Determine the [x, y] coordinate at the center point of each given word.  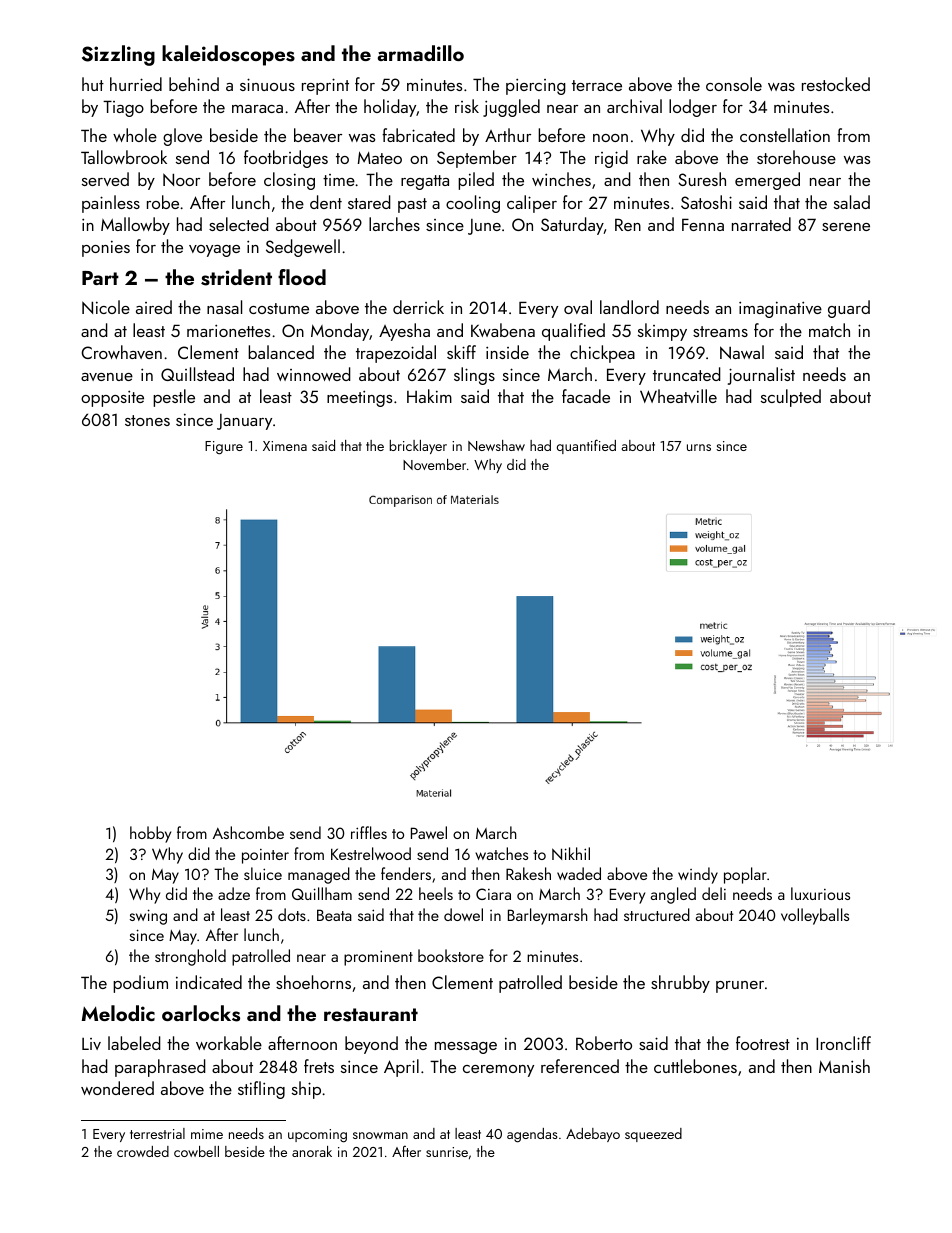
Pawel [429, 832]
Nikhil [571, 853]
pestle [174, 398]
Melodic [118, 1013]
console [734, 84]
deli [714, 893]
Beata [334, 915]
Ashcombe [248, 832]
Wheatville [678, 396]
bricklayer [418, 447]
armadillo [421, 53]
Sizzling [118, 55]
